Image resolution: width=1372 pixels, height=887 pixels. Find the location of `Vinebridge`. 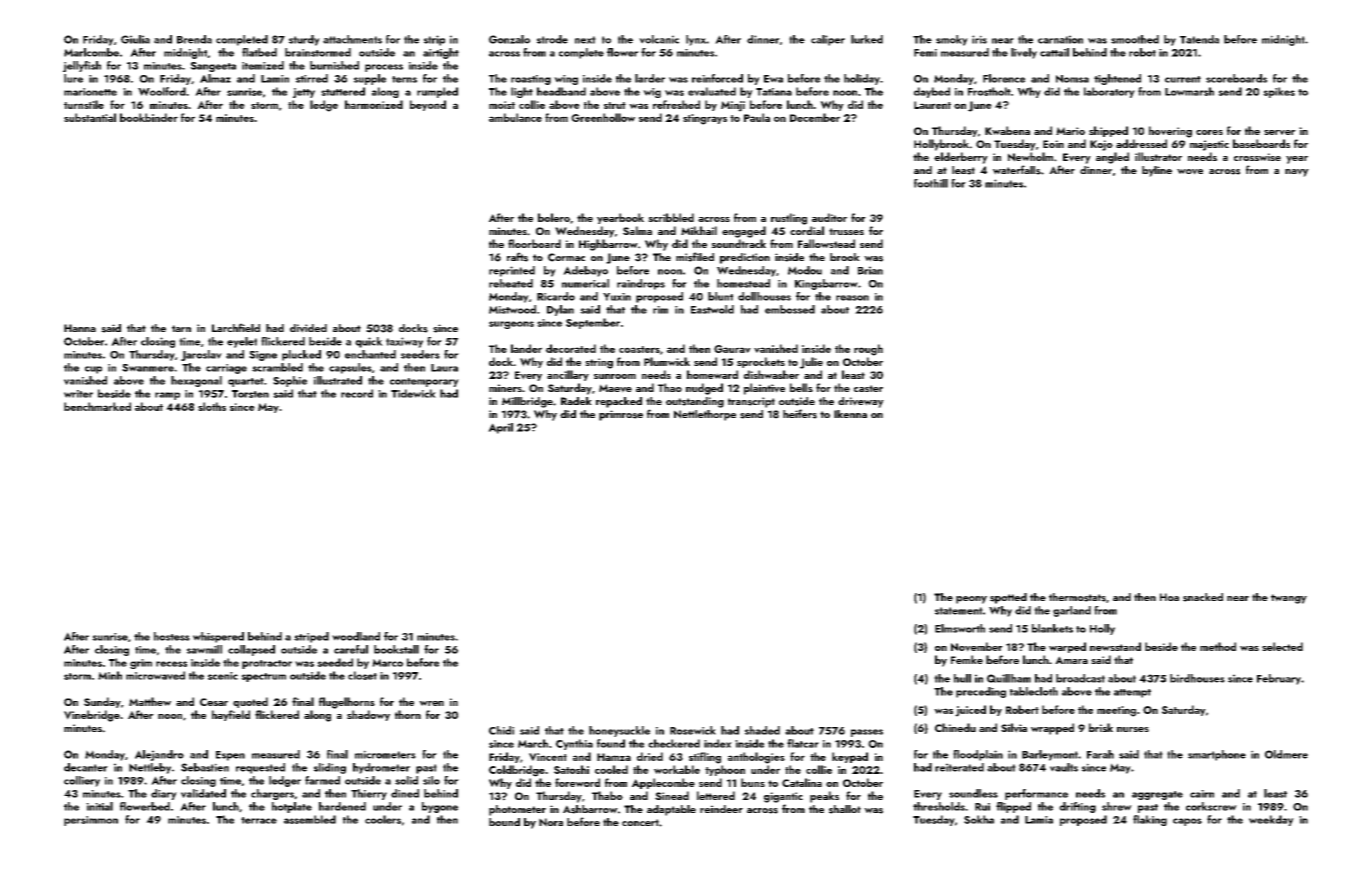

Vinebridge is located at coordinates (92, 716).
